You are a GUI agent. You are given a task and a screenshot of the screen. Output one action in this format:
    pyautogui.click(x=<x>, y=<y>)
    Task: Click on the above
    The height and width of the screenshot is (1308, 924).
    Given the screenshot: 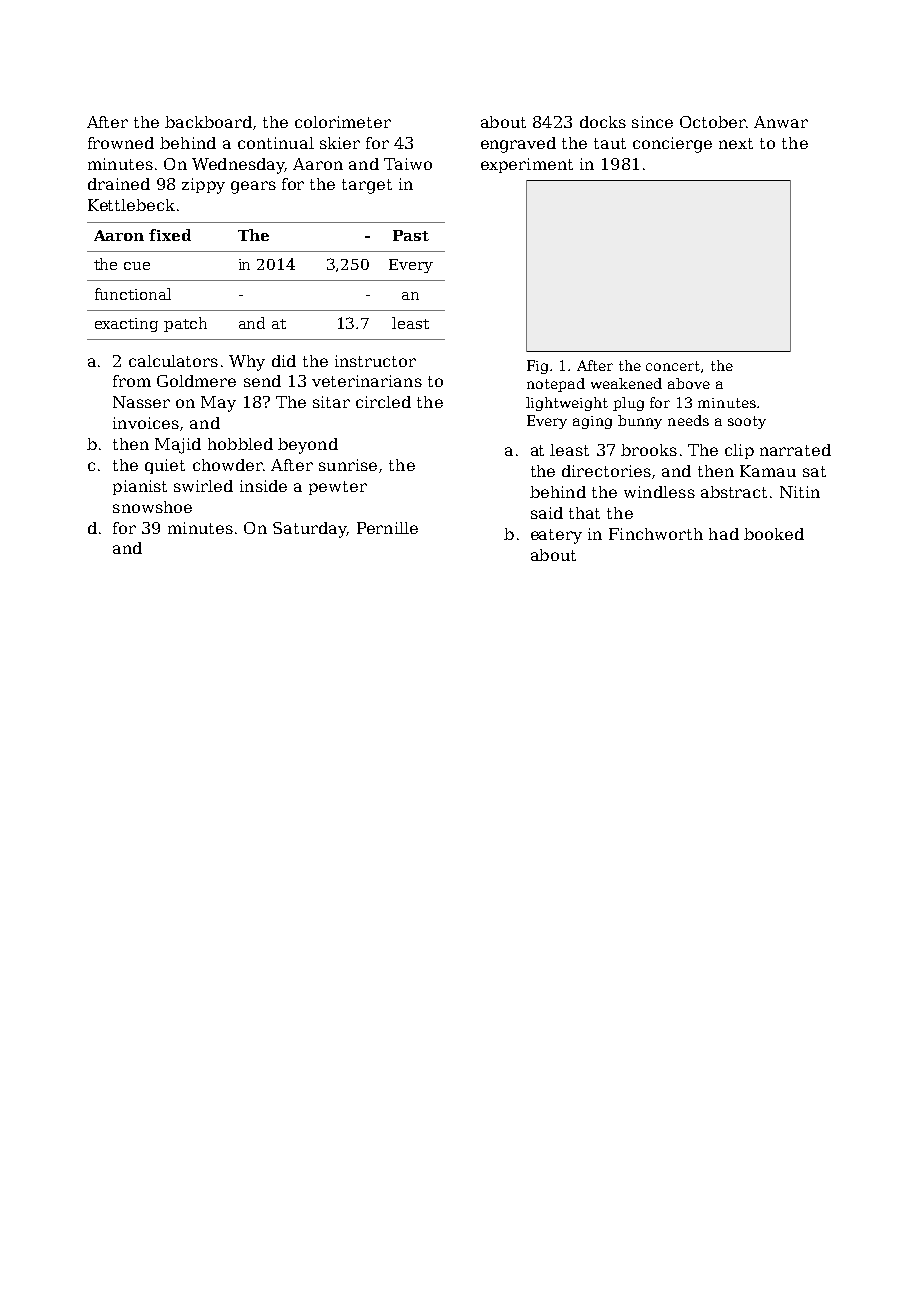 What is the action you would take?
    pyautogui.click(x=689, y=383)
